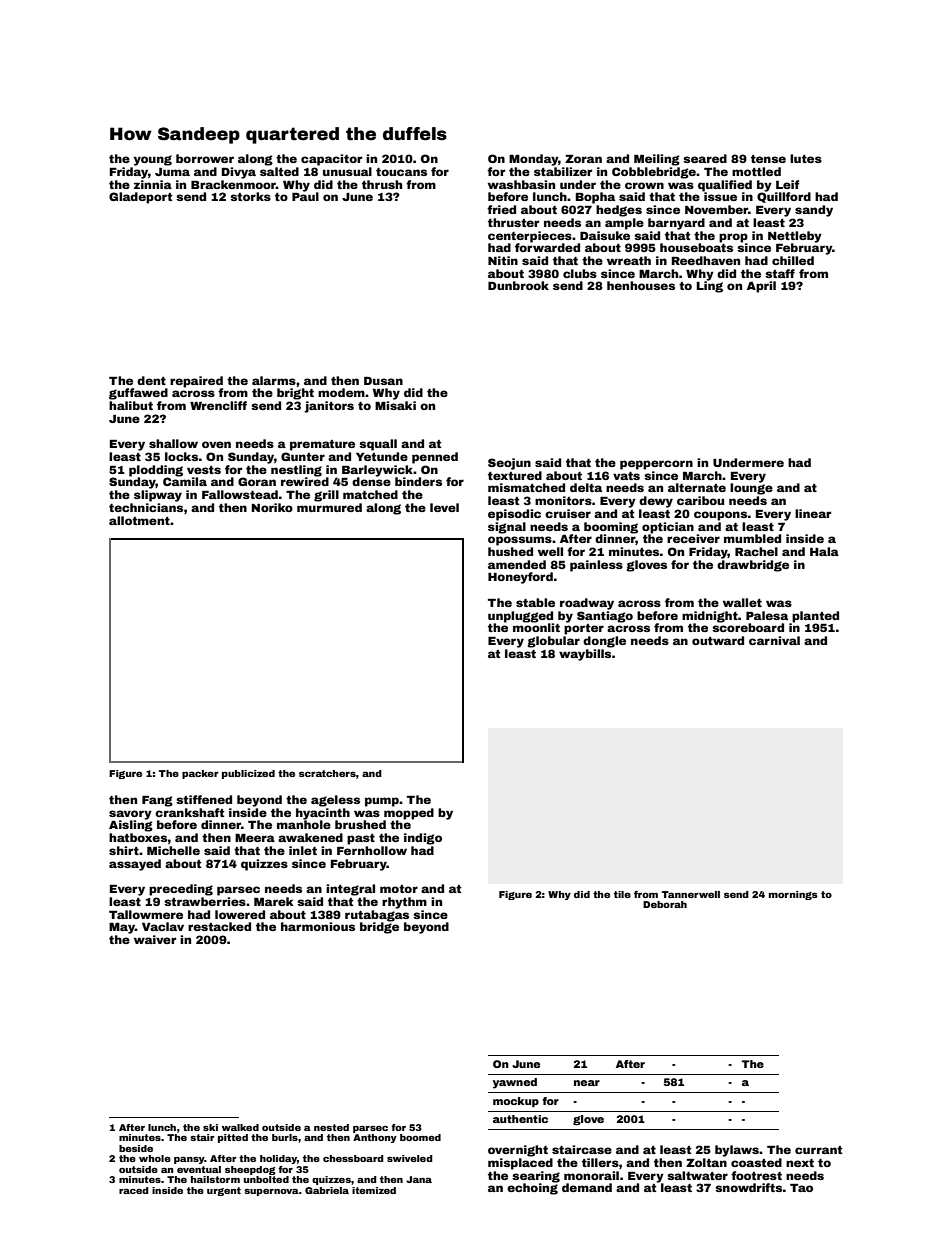 The image size is (952, 1233). I want to click on outward, so click(718, 640).
